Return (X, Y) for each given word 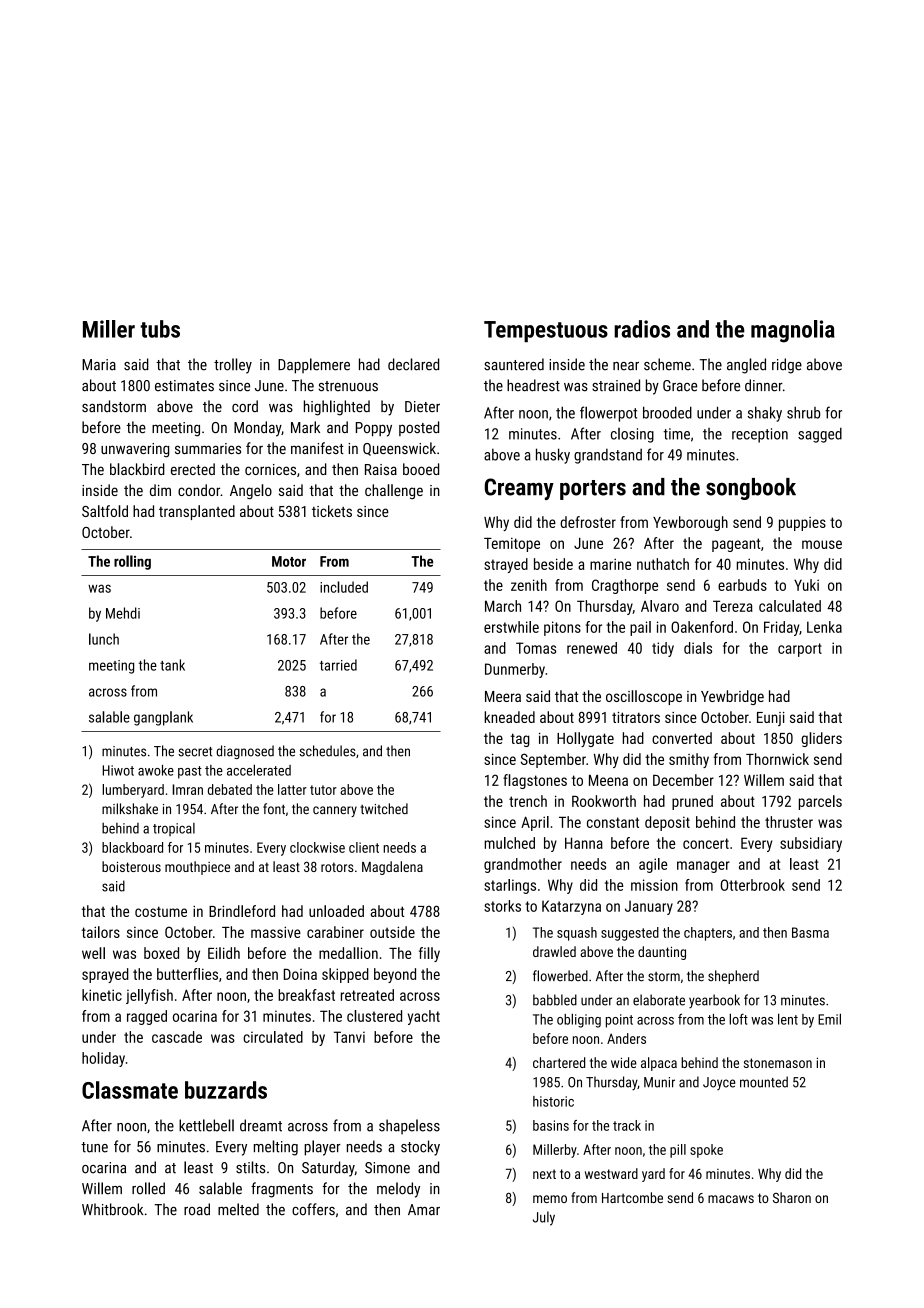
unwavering (135, 450)
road (197, 1209)
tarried (338, 665)
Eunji (771, 719)
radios (642, 329)
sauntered (514, 364)
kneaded (509, 717)
